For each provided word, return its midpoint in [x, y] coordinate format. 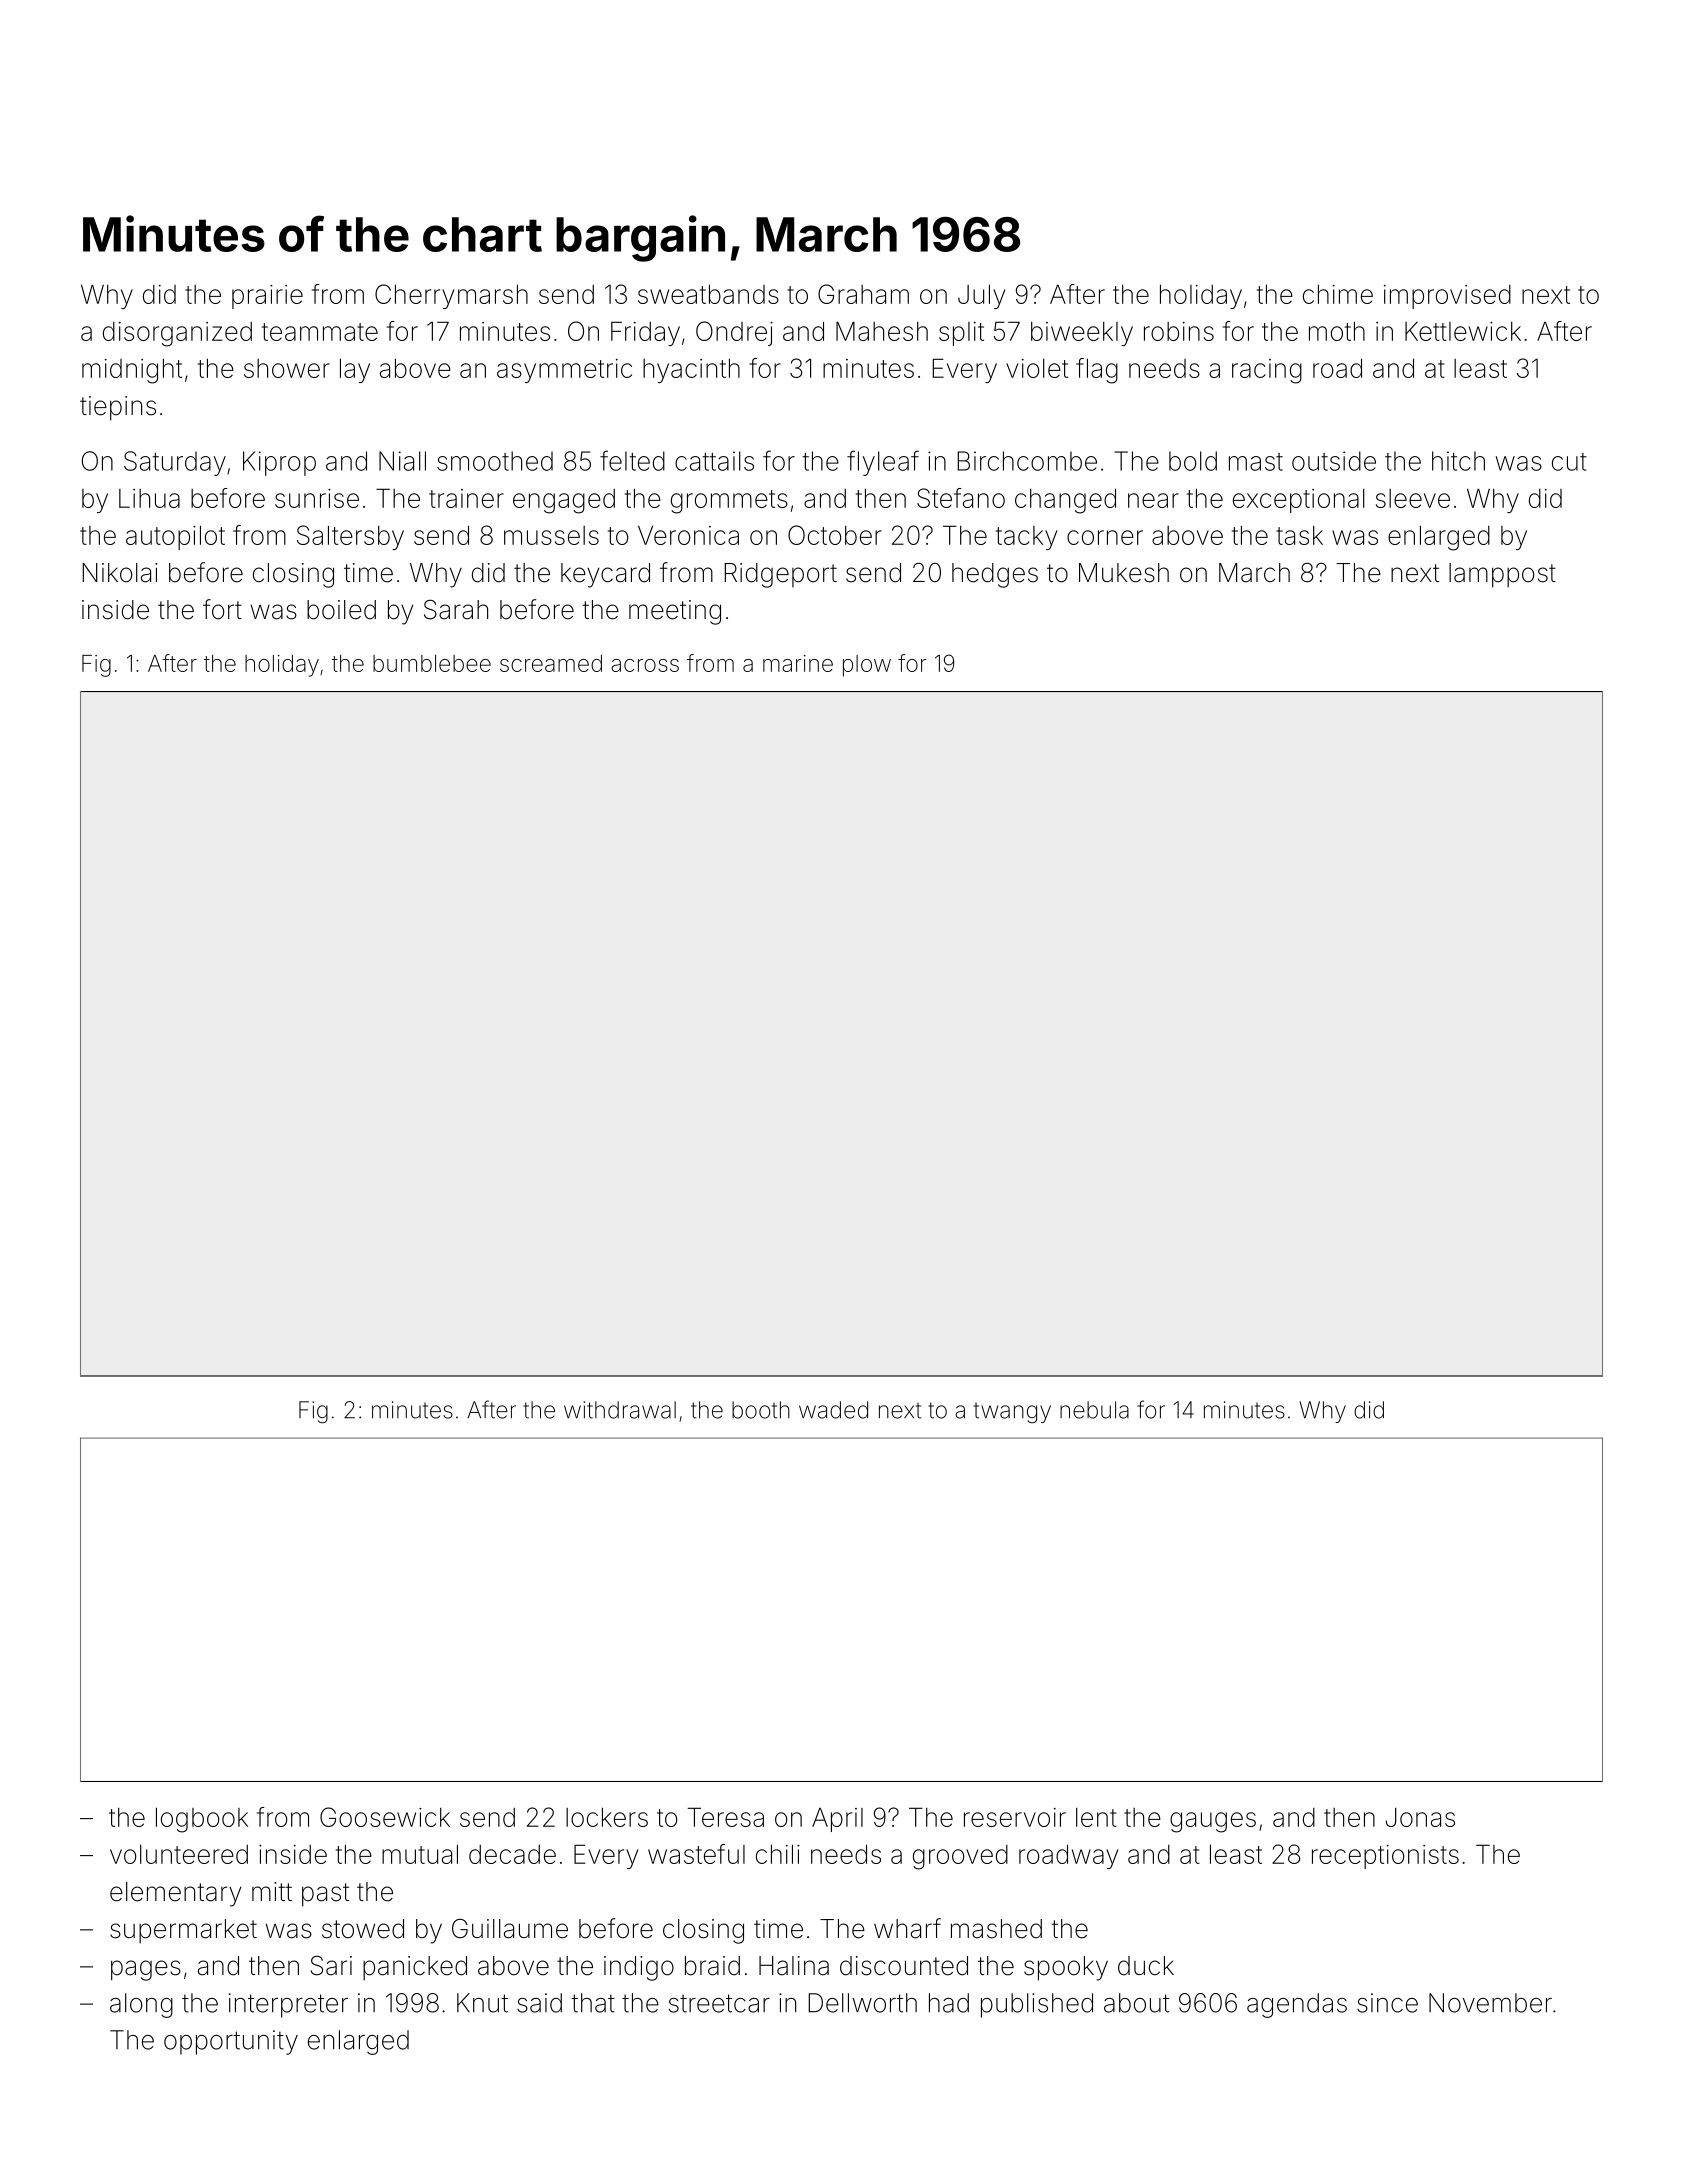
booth [761, 1410]
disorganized [177, 334]
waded [833, 1410]
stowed [363, 1929]
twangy [1012, 1413]
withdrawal [620, 1410]
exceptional [1299, 501]
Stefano [961, 498]
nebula [1094, 1410]
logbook [202, 1820]
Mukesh [1124, 573]
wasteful [696, 1854]
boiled [341, 610]
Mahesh [882, 331]
